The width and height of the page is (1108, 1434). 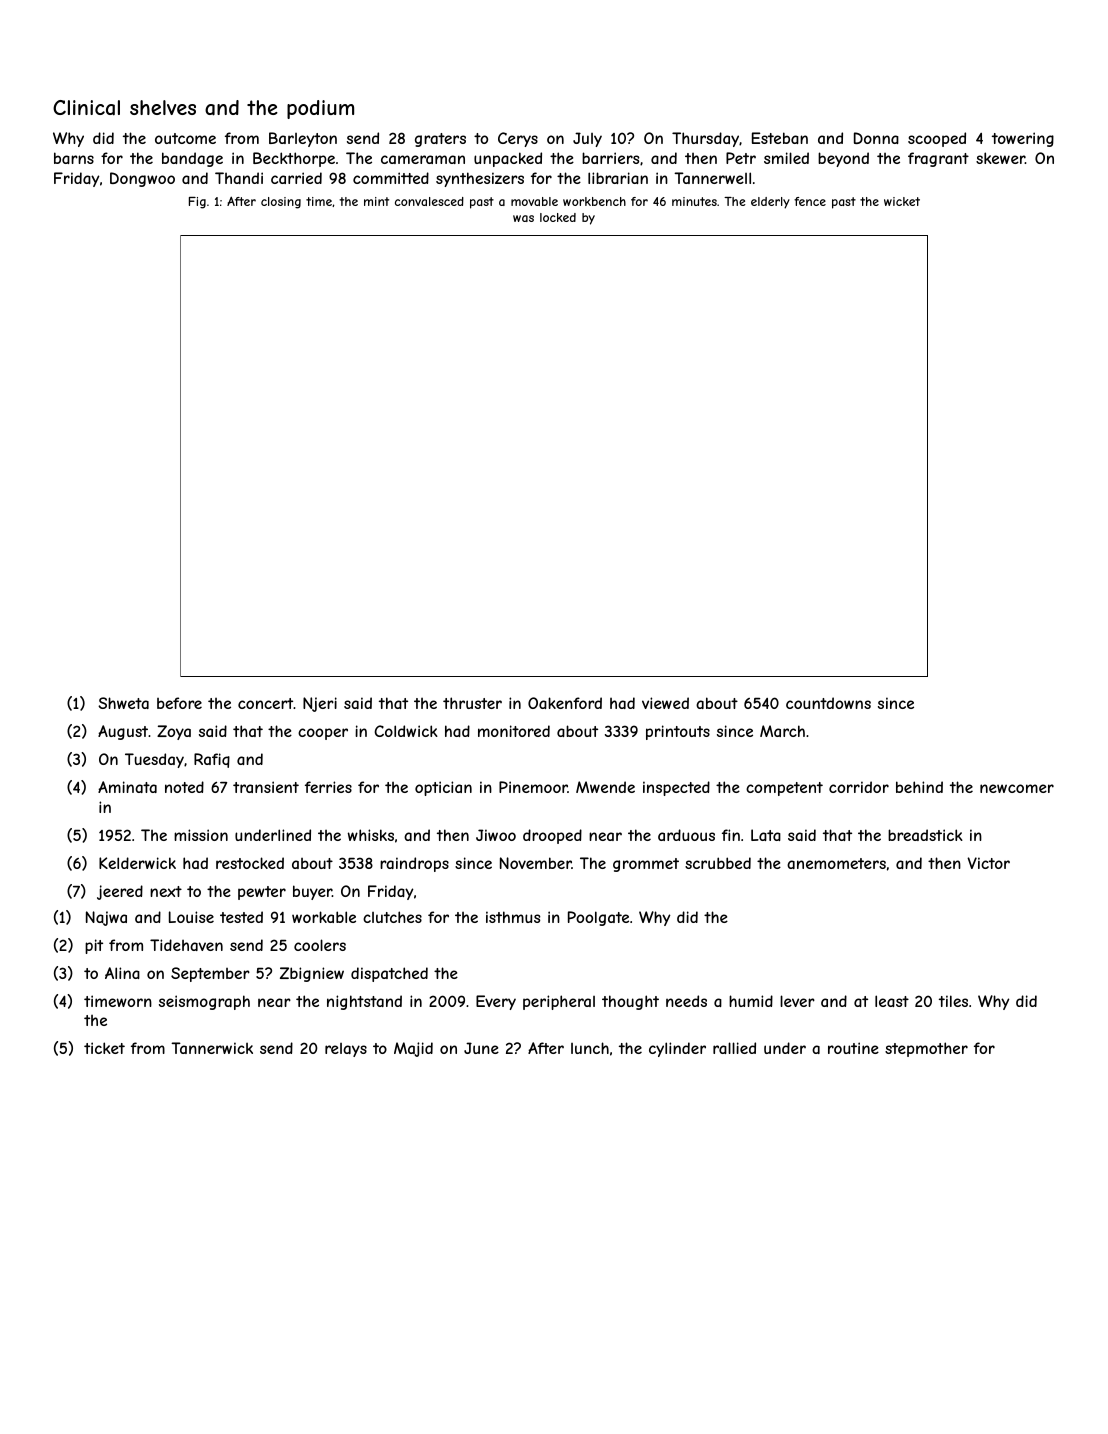 I want to click on locked, so click(x=558, y=217).
